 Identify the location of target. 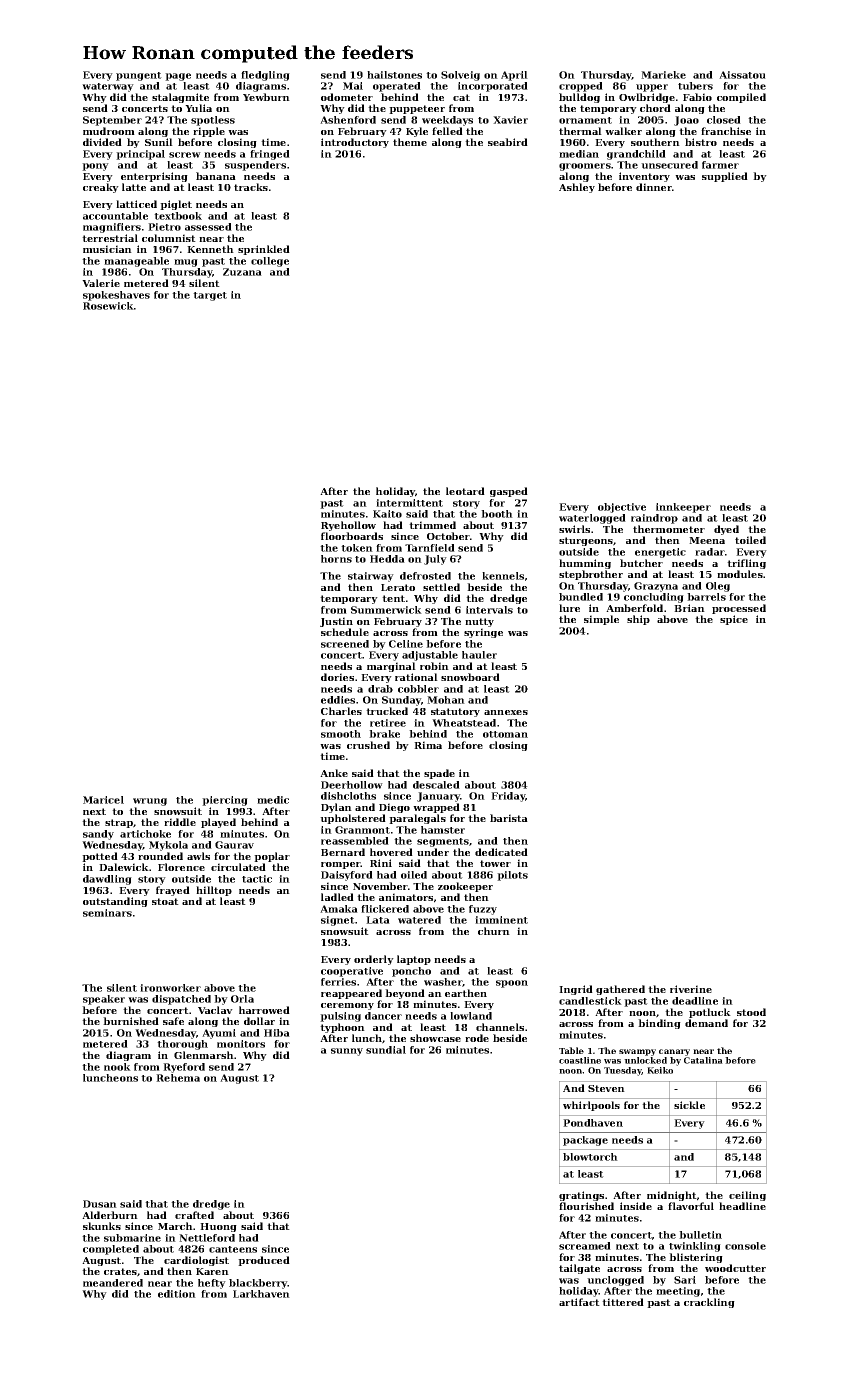
(210, 296).
